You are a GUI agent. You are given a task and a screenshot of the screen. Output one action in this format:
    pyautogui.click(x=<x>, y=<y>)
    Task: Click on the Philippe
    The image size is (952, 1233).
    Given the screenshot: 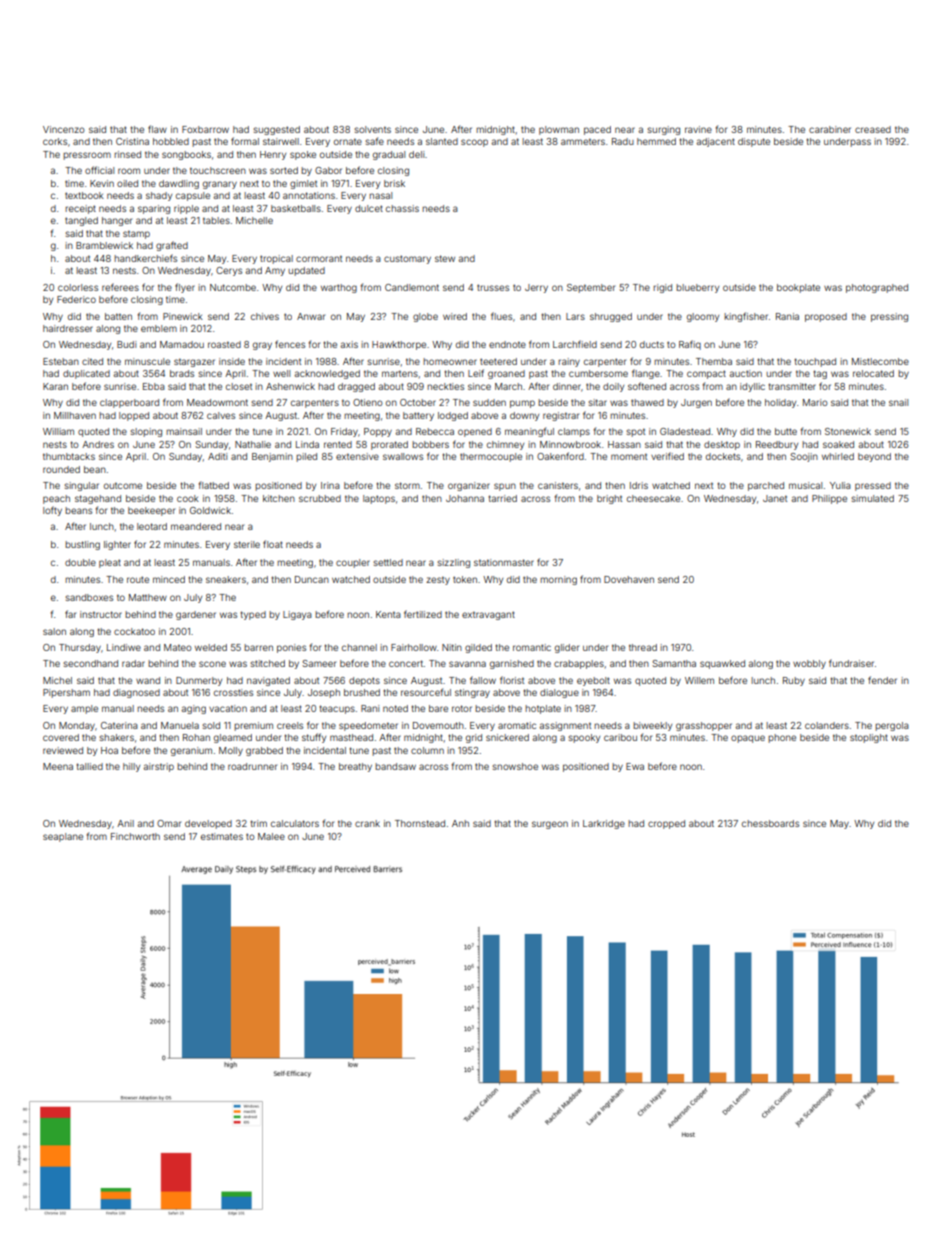 What is the action you would take?
    pyautogui.click(x=829, y=499)
